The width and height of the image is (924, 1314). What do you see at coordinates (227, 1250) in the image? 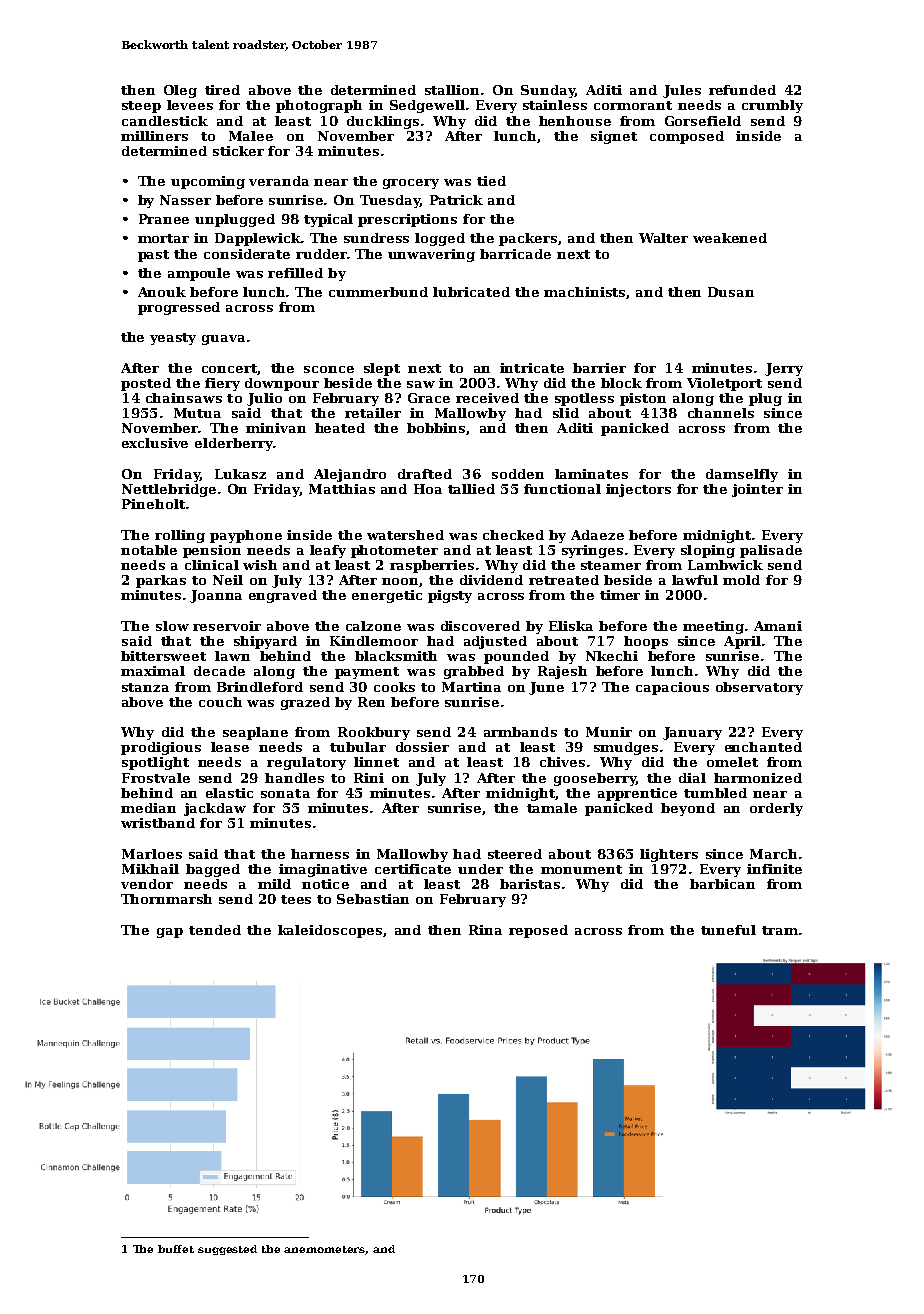
I see `suggested` at bounding box center [227, 1250].
